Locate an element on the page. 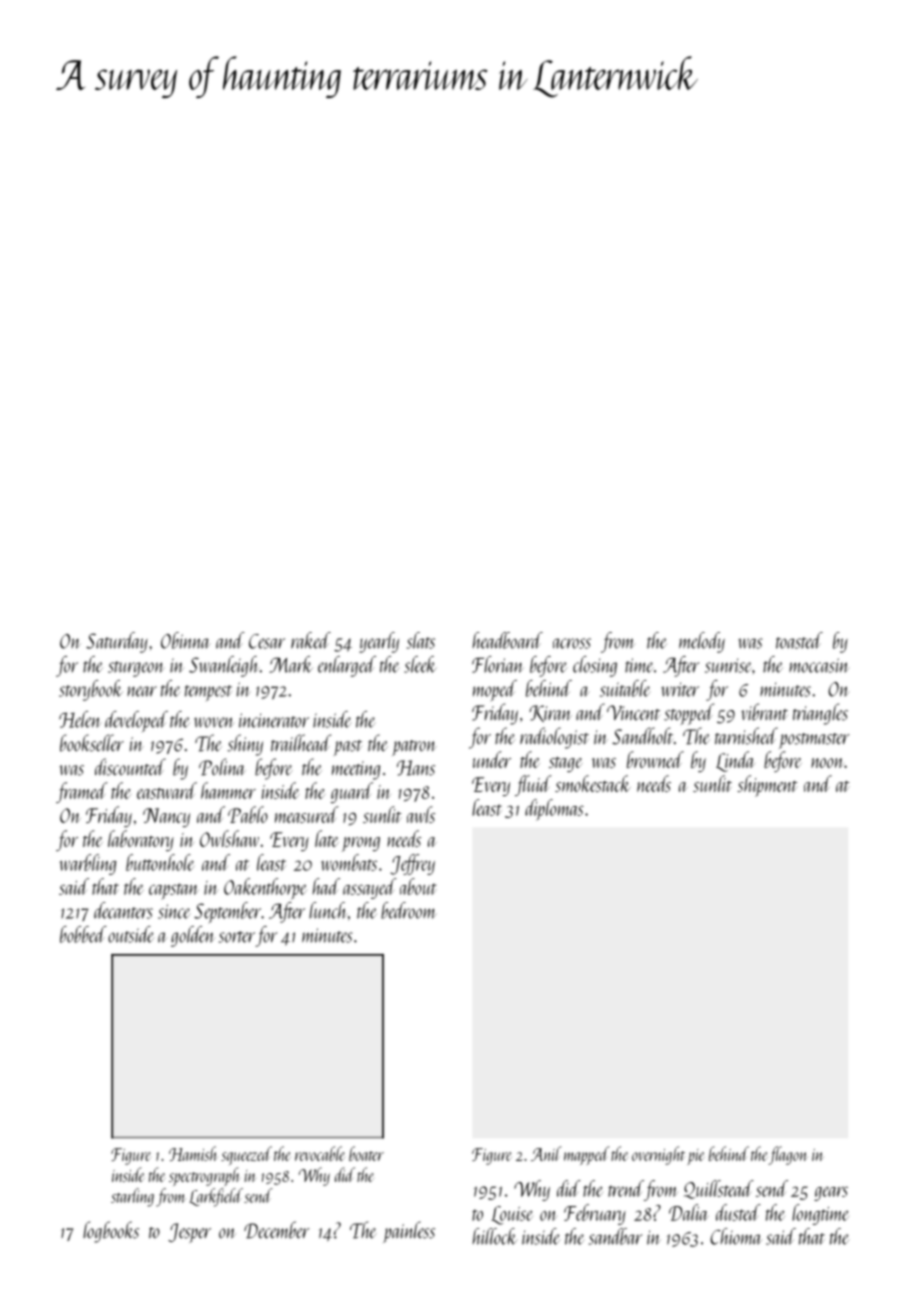 This document has height=1316, width=908. smokestack is located at coordinates (593, 783).
